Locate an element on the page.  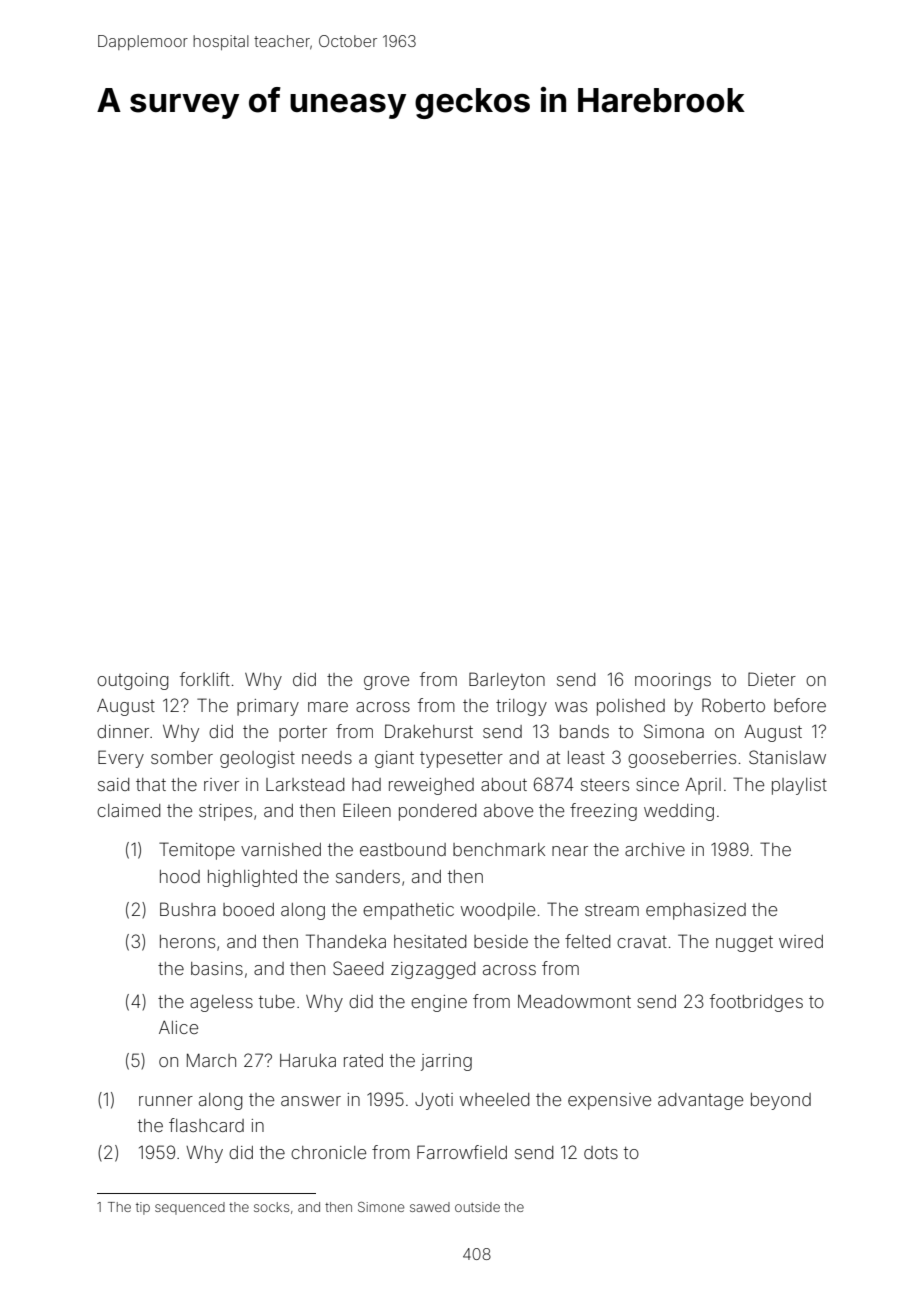
tip is located at coordinates (143, 1208).
